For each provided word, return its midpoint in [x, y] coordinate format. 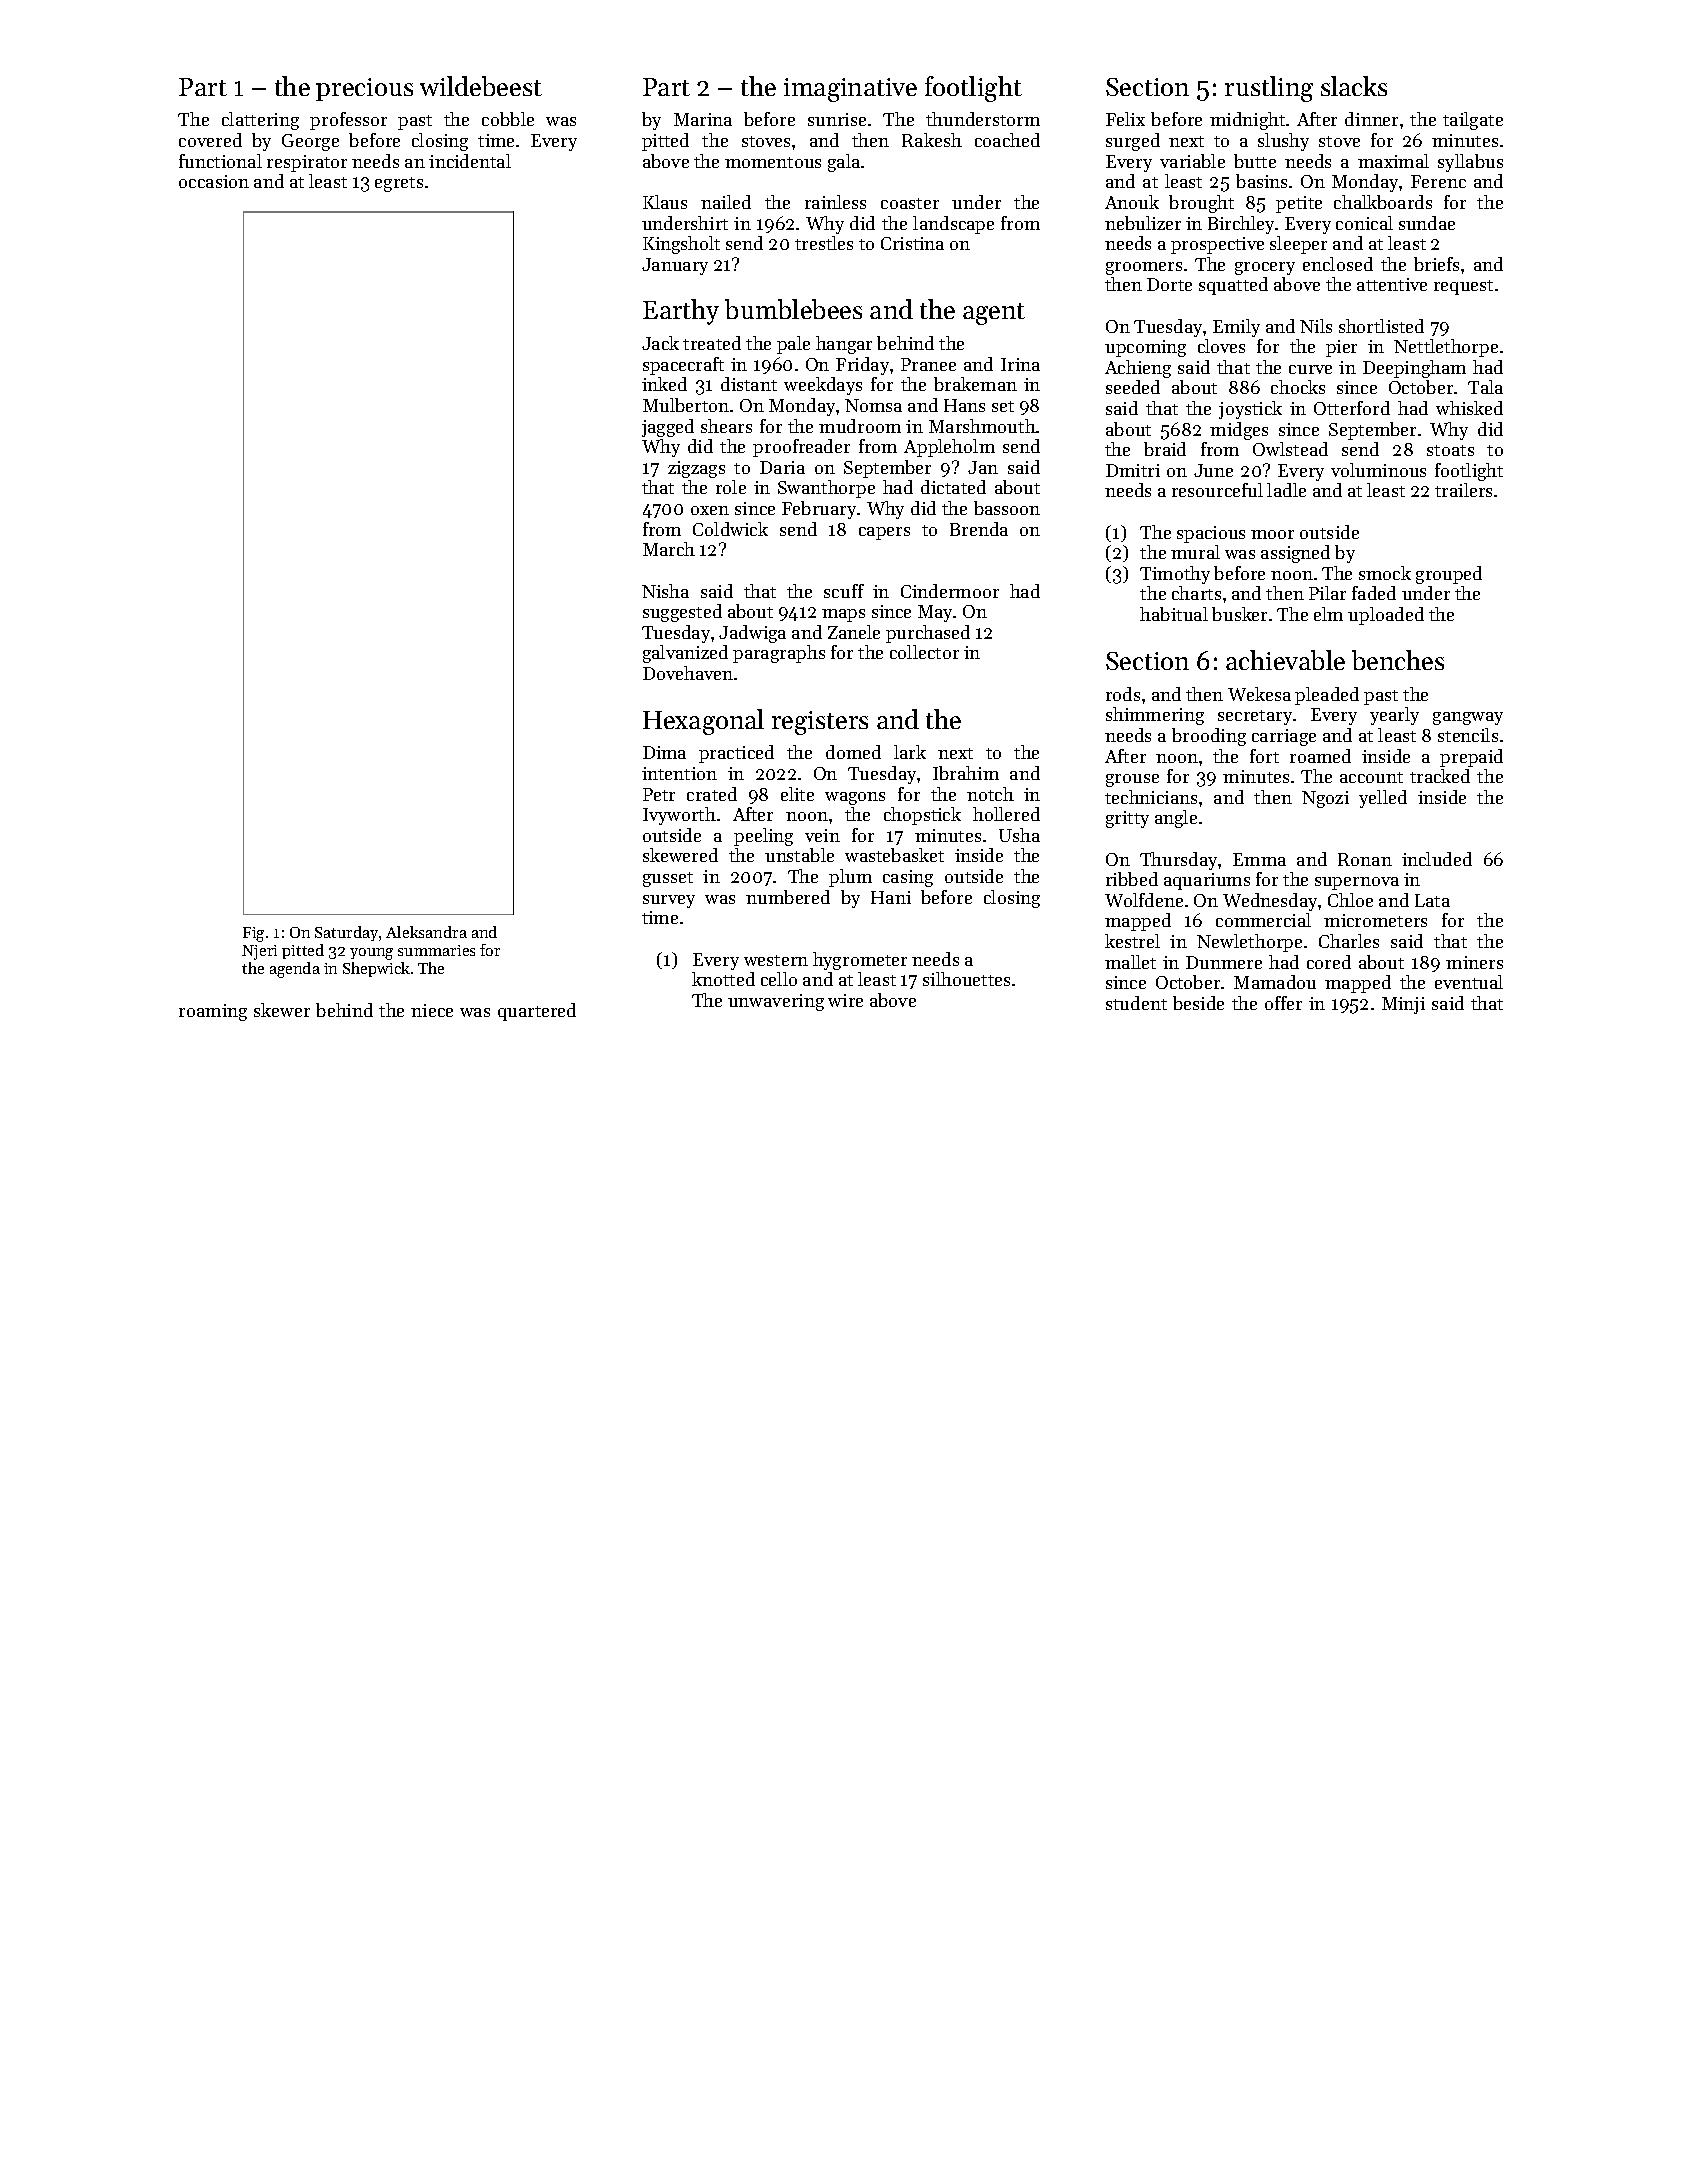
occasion [214, 181]
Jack [660, 343]
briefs [1436, 264]
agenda [295, 970]
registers [820, 723]
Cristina [912, 243]
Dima [664, 752]
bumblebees [793, 309]
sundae [1427, 223]
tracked [1440, 776]
